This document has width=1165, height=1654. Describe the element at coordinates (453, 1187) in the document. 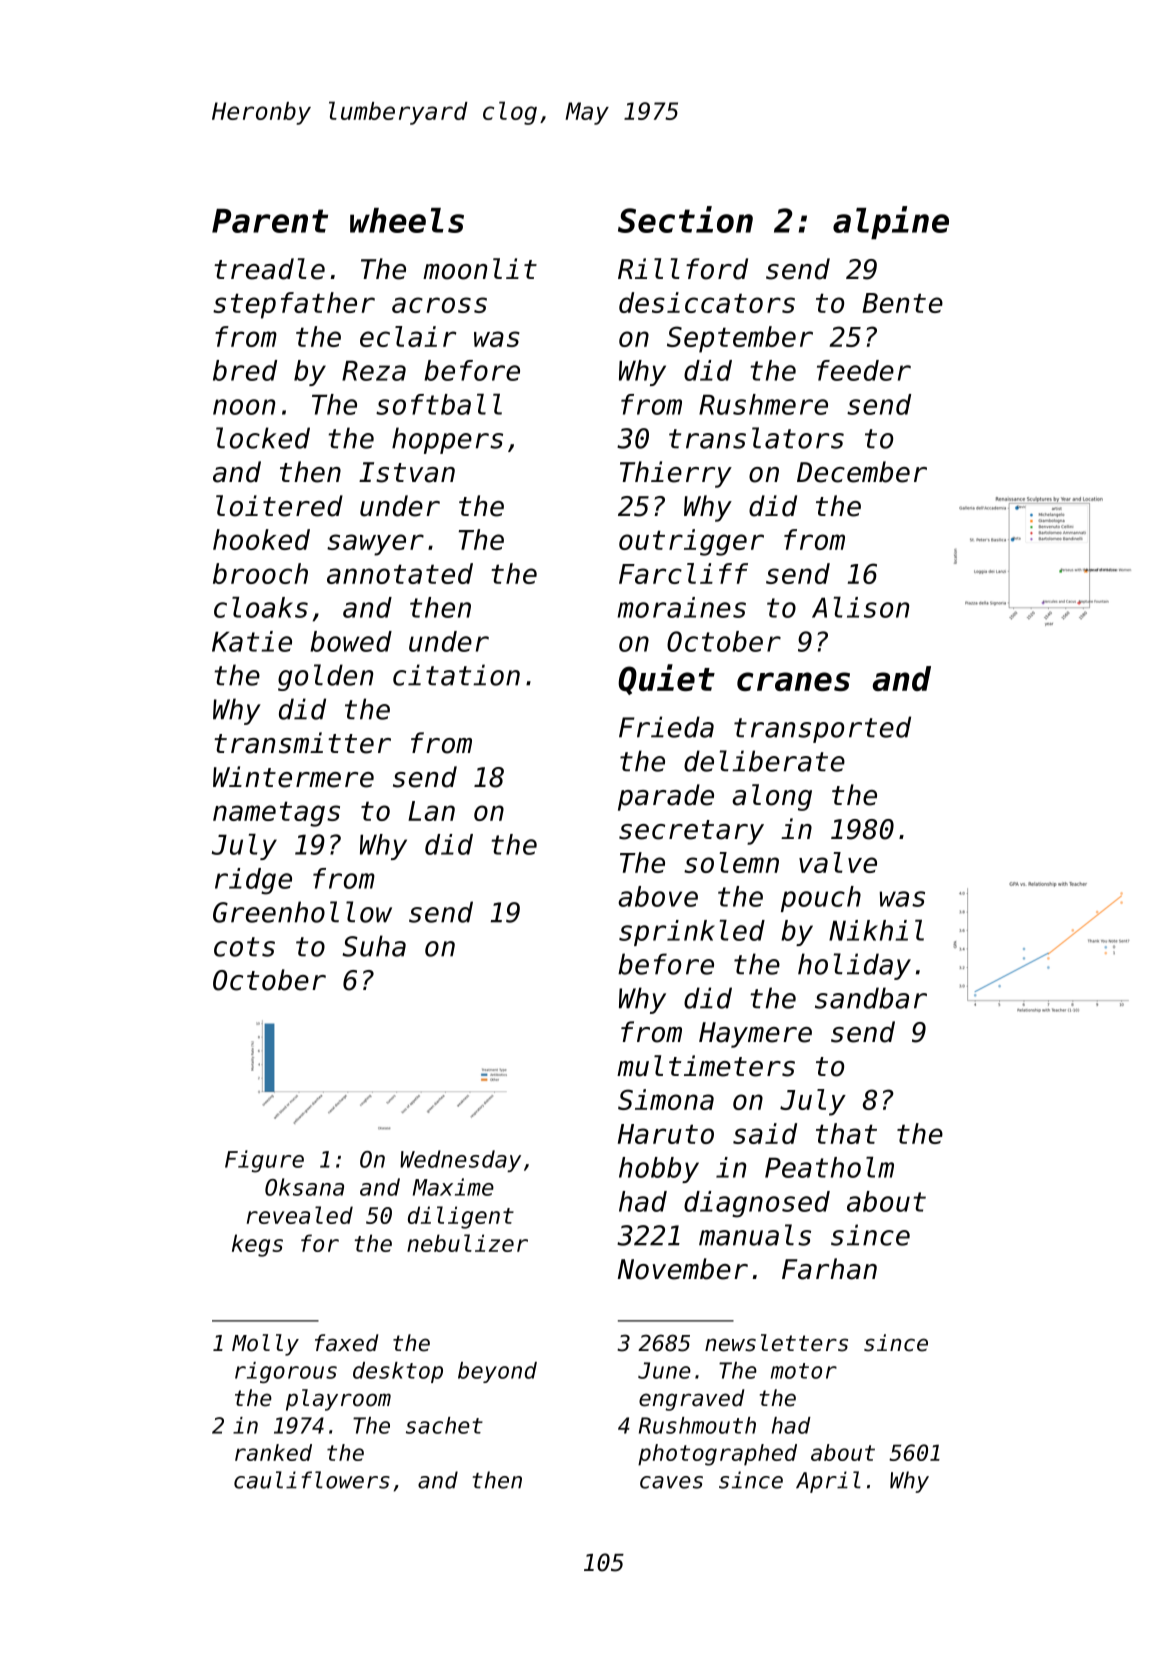

I see `Maxime` at that location.
